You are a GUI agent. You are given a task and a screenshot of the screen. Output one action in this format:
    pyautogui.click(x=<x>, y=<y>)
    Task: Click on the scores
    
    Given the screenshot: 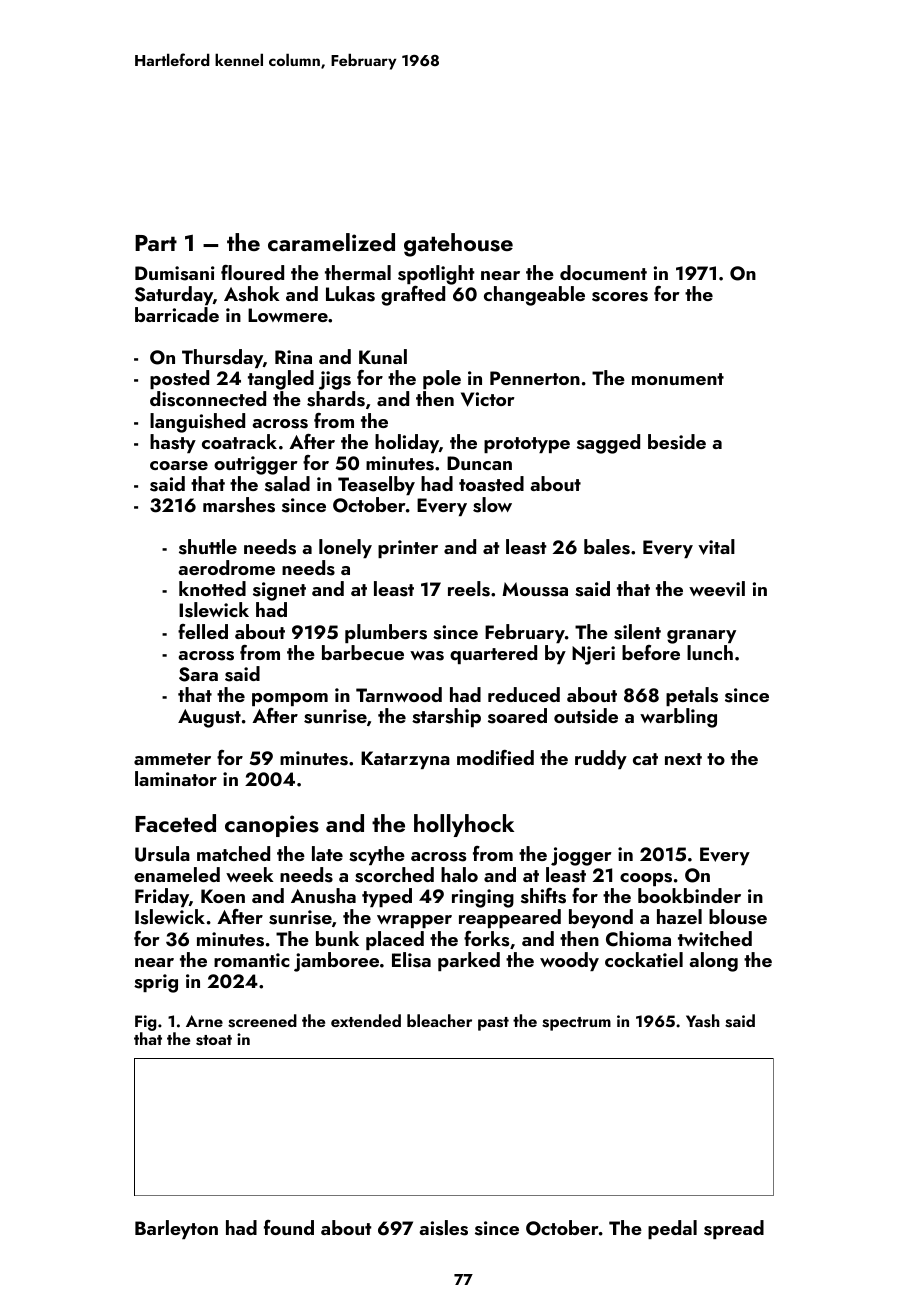 What is the action you would take?
    pyautogui.click(x=620, y=297)
